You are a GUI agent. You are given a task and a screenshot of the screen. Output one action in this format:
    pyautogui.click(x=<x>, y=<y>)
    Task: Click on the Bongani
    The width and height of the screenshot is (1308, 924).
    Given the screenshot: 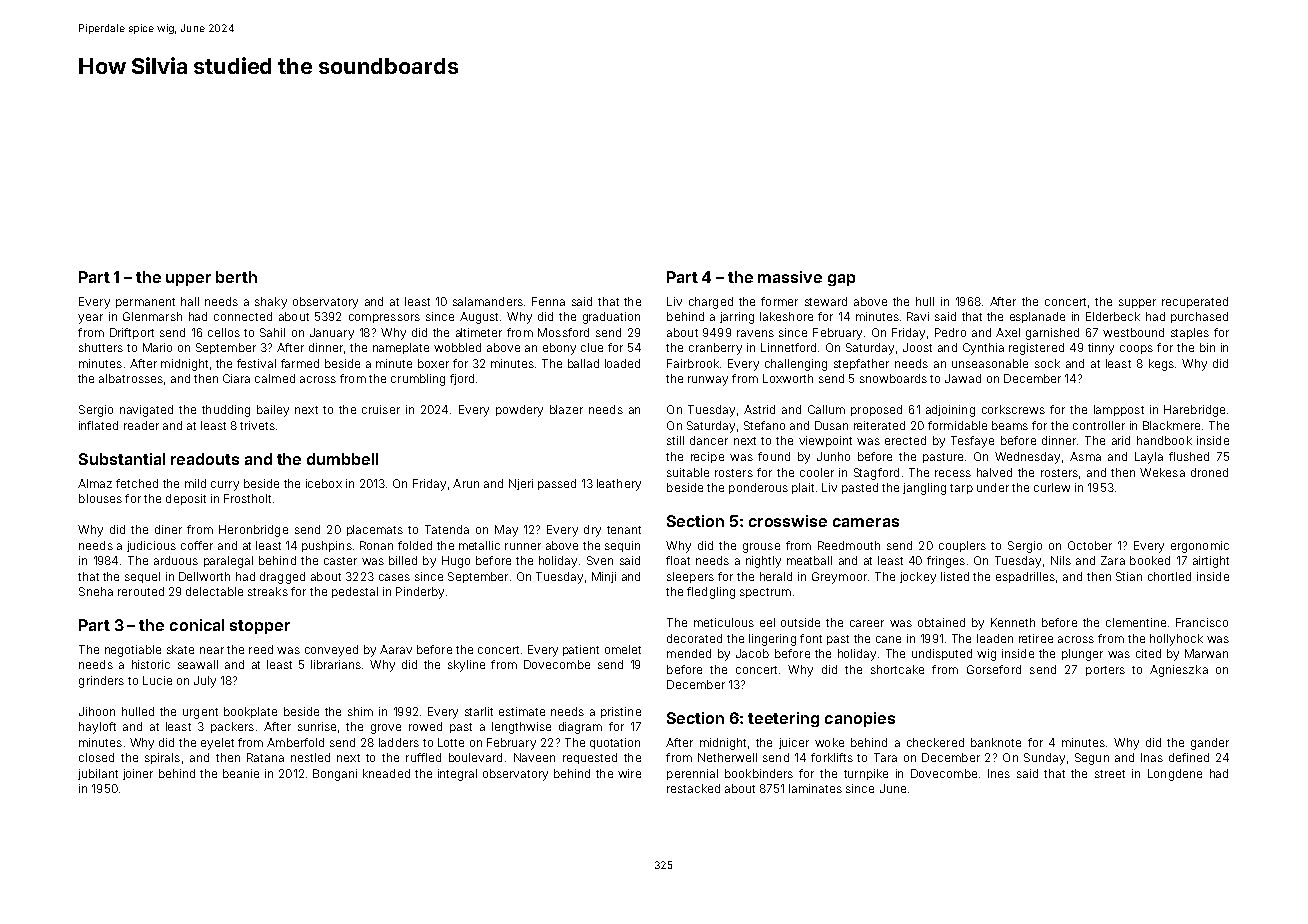 What is the action you would take?
    pyautogui.click(x=335, y=775)
